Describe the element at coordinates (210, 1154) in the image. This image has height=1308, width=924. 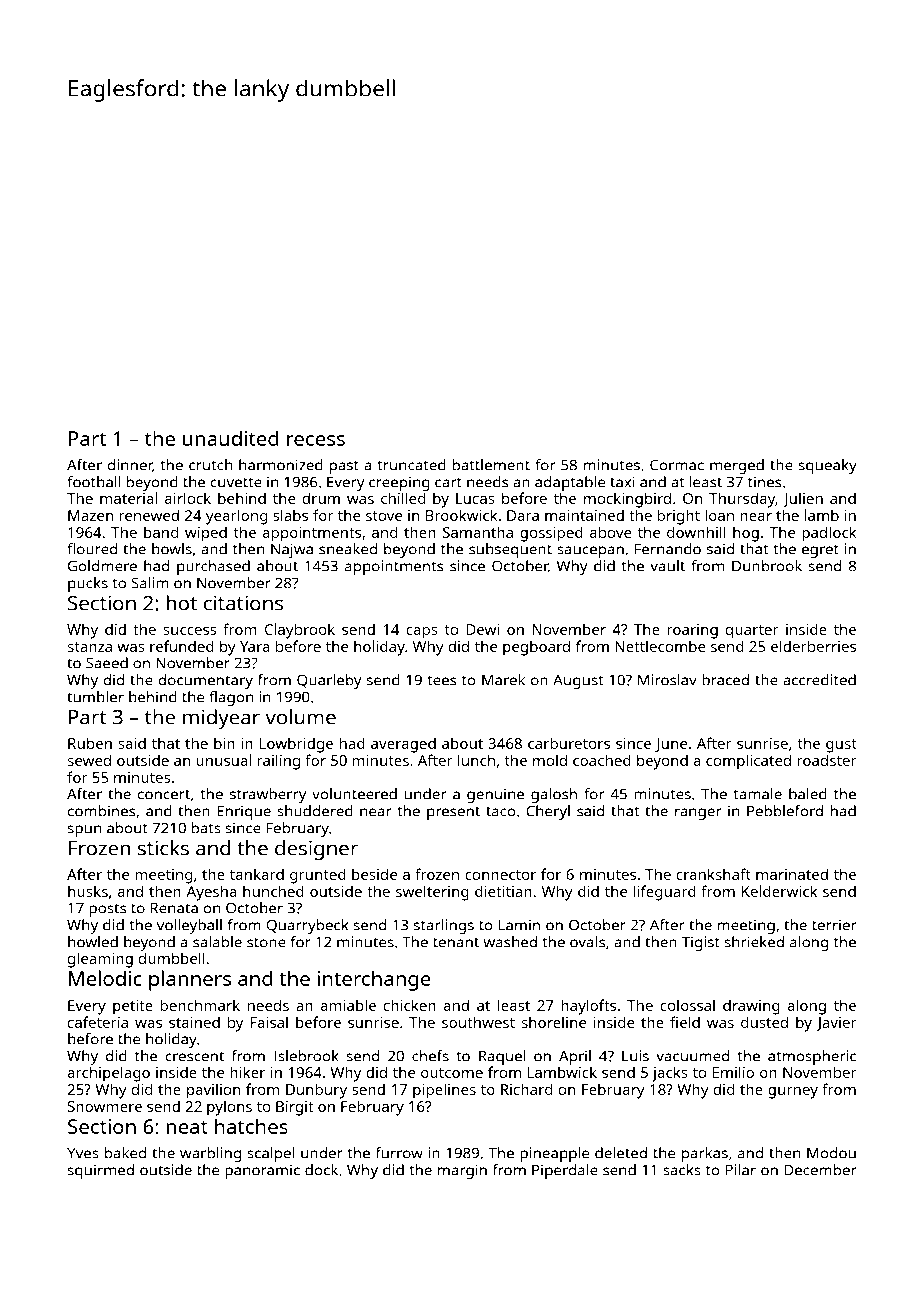
I see `warbling` at that location.
